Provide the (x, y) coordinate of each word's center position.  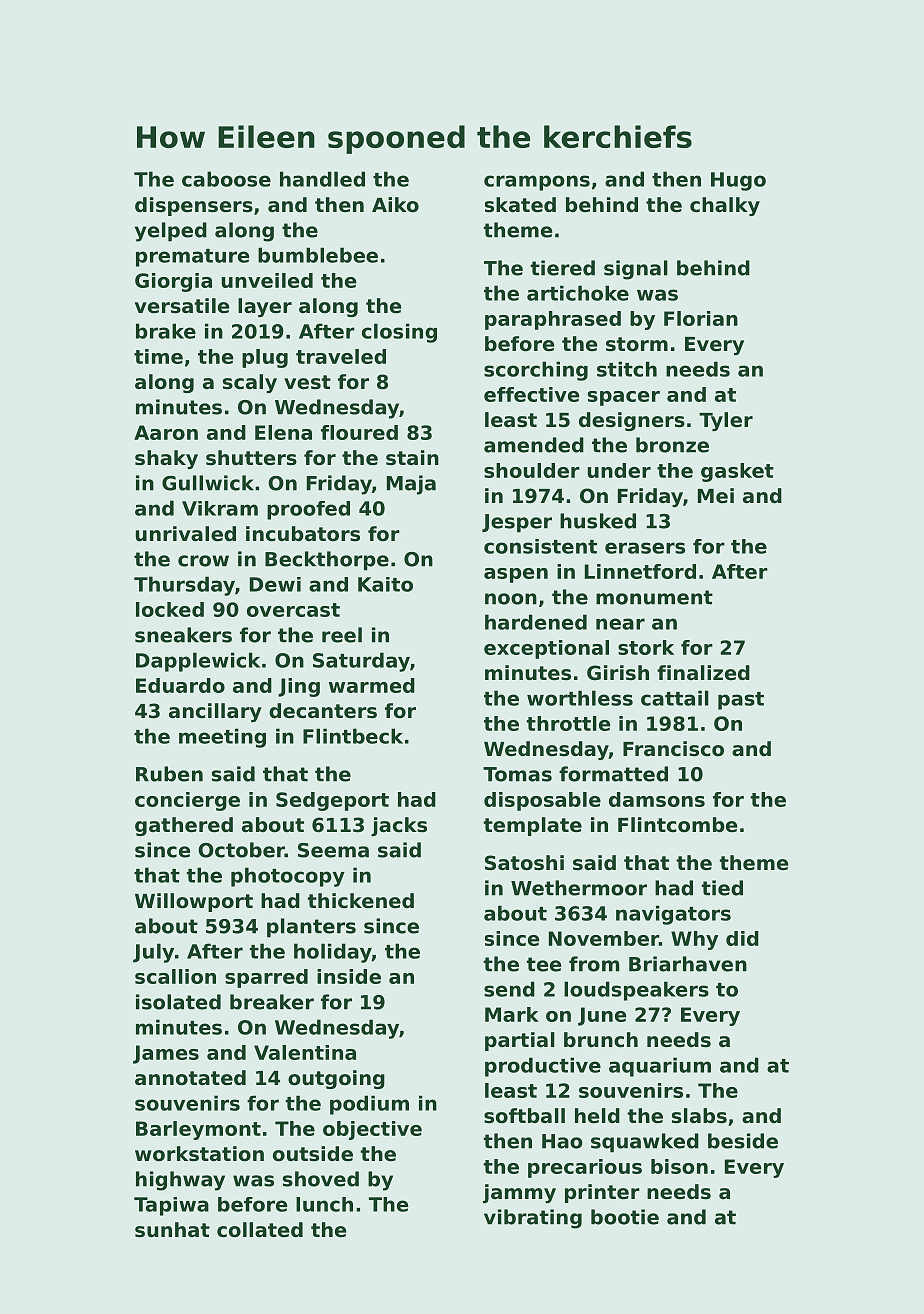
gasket (737, 472)
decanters (323, 711)
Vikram (220, 508)
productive (543, 1067)
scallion (175, 976)
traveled (341, 356)
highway (180, 1181)
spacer (624, 398)
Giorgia (173, 282)
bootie (625, 1217)
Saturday (361, 662)
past (741, 701)
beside (743, 1141)
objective (372, 1130)
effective (531, 394)
